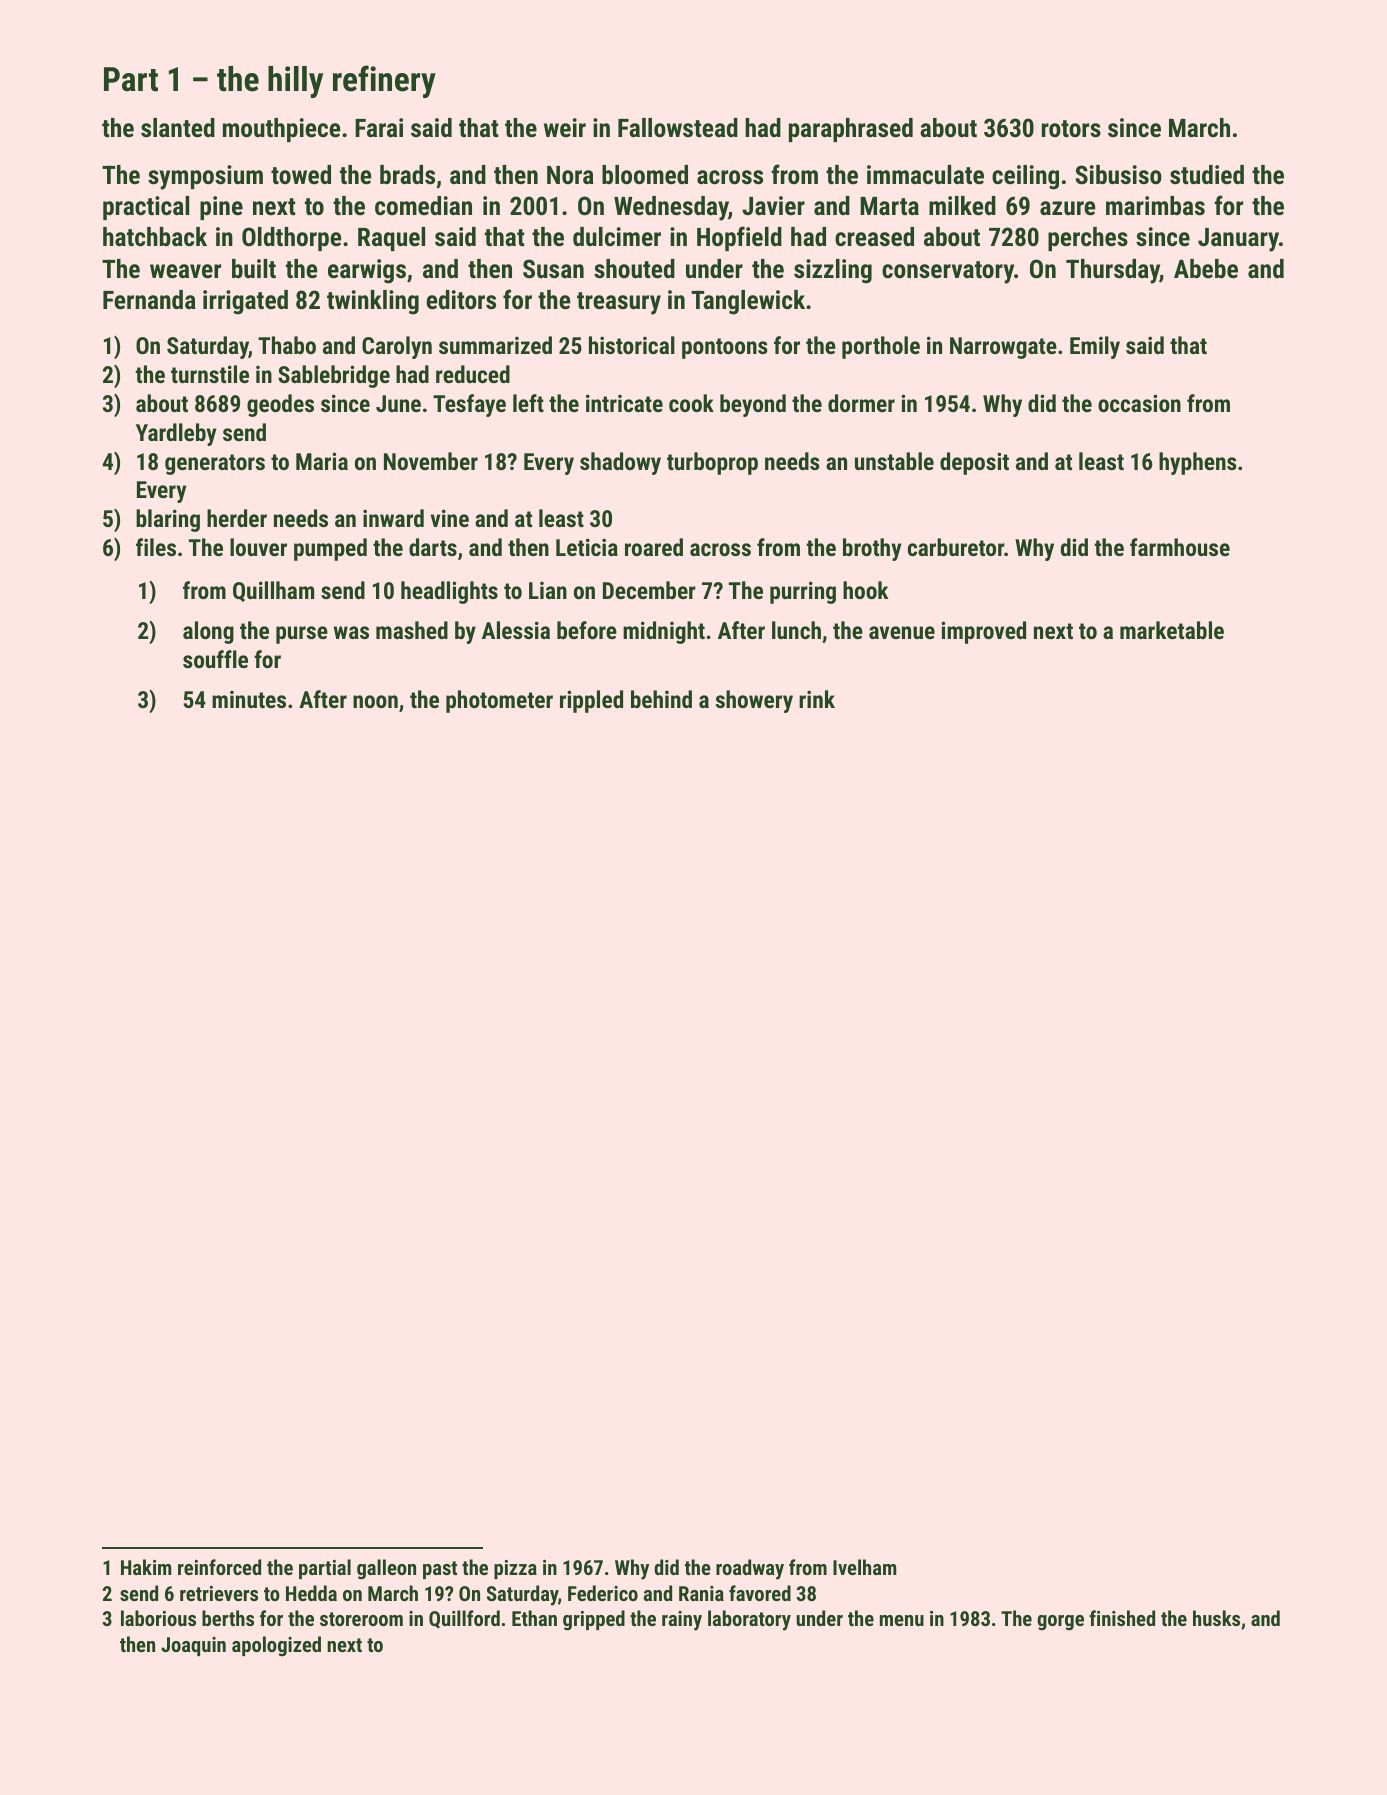  What do you see at coordinates (1216, 1618) in the screenshot?
I see `husks` at bounding box center [1216, 1618].
